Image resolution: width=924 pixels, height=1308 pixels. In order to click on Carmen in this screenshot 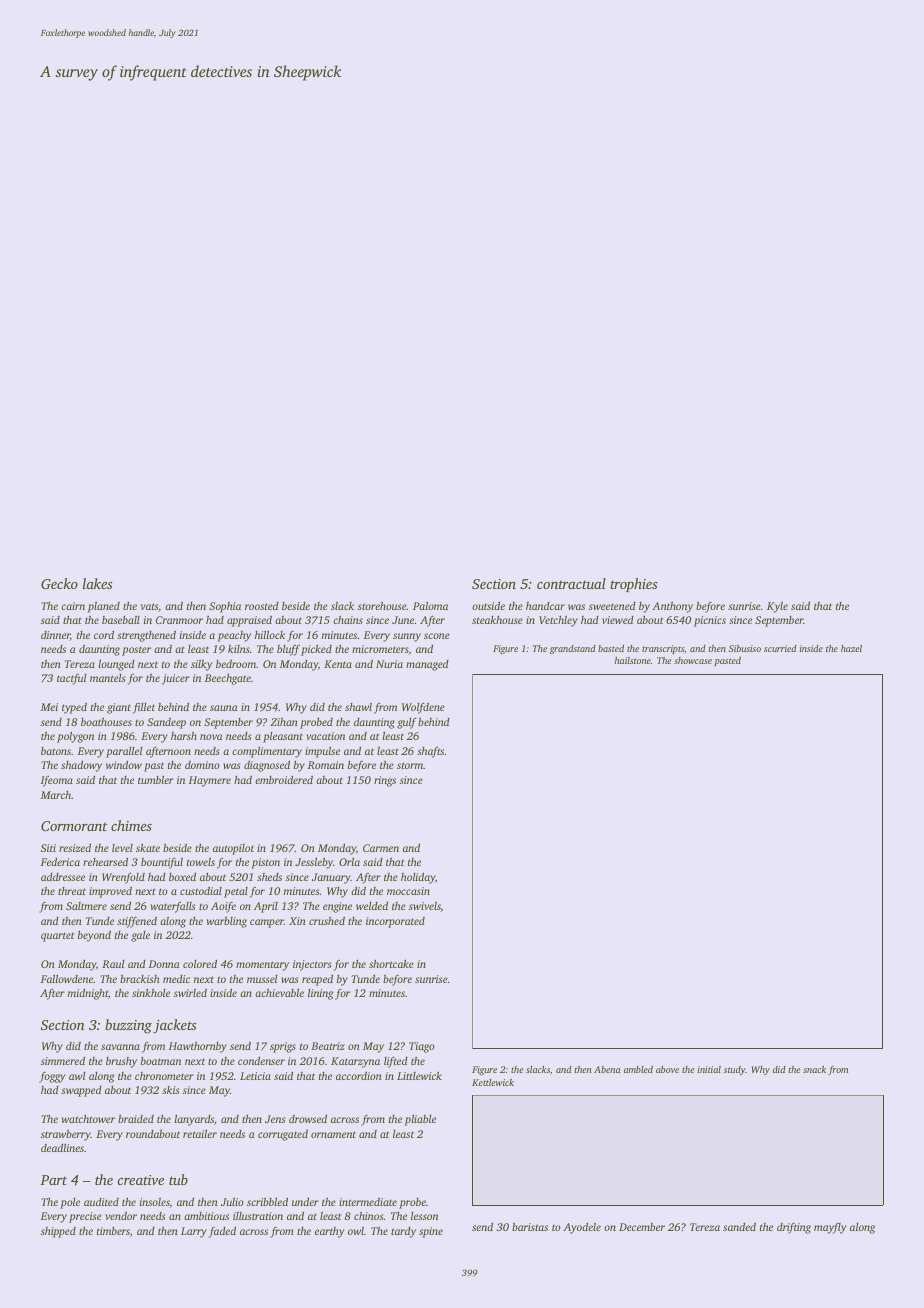, I will do `click(381, 848)`.
